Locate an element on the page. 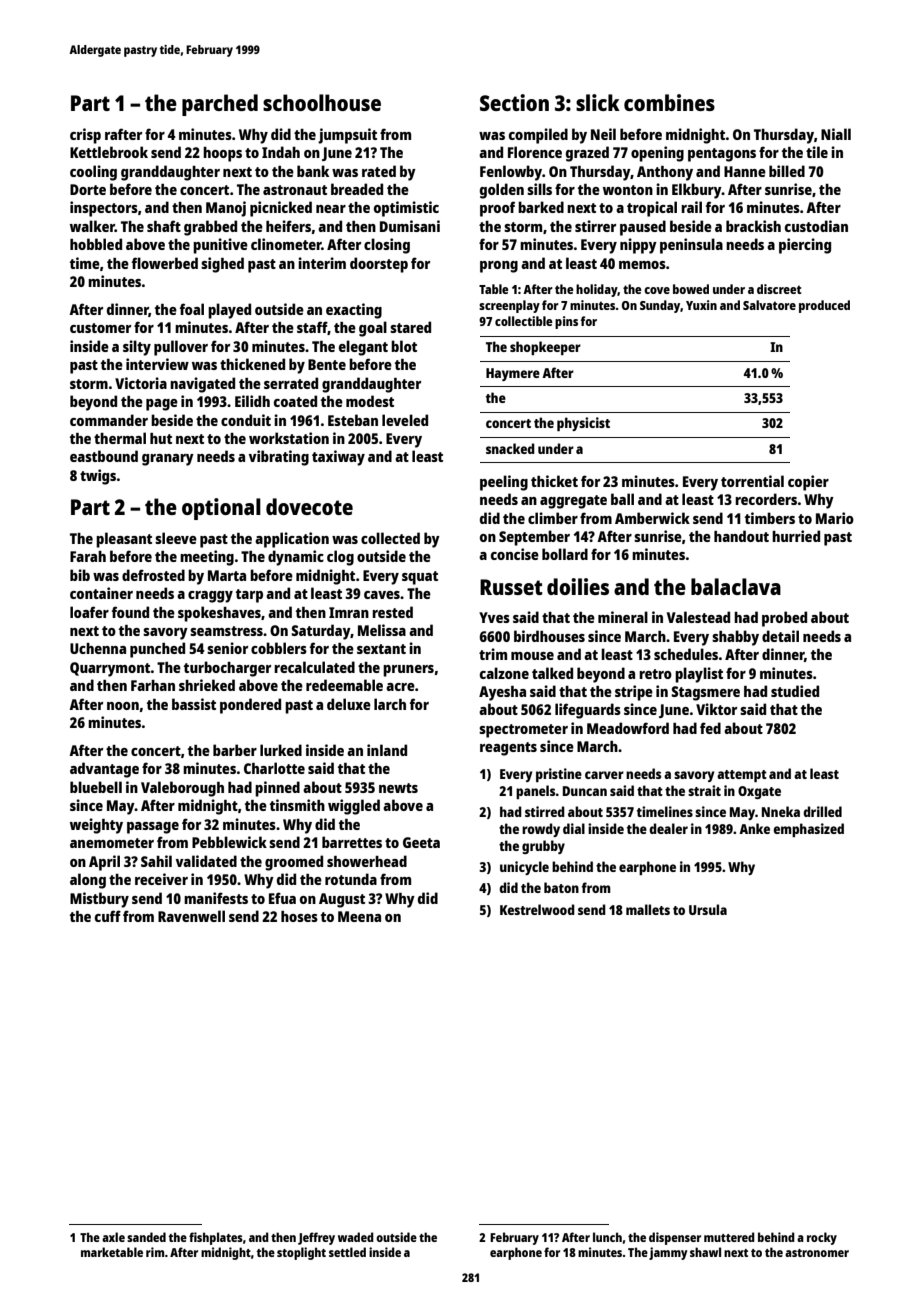 This image has height=1308, width=924. cuff is located at coordinates (108, 916).
